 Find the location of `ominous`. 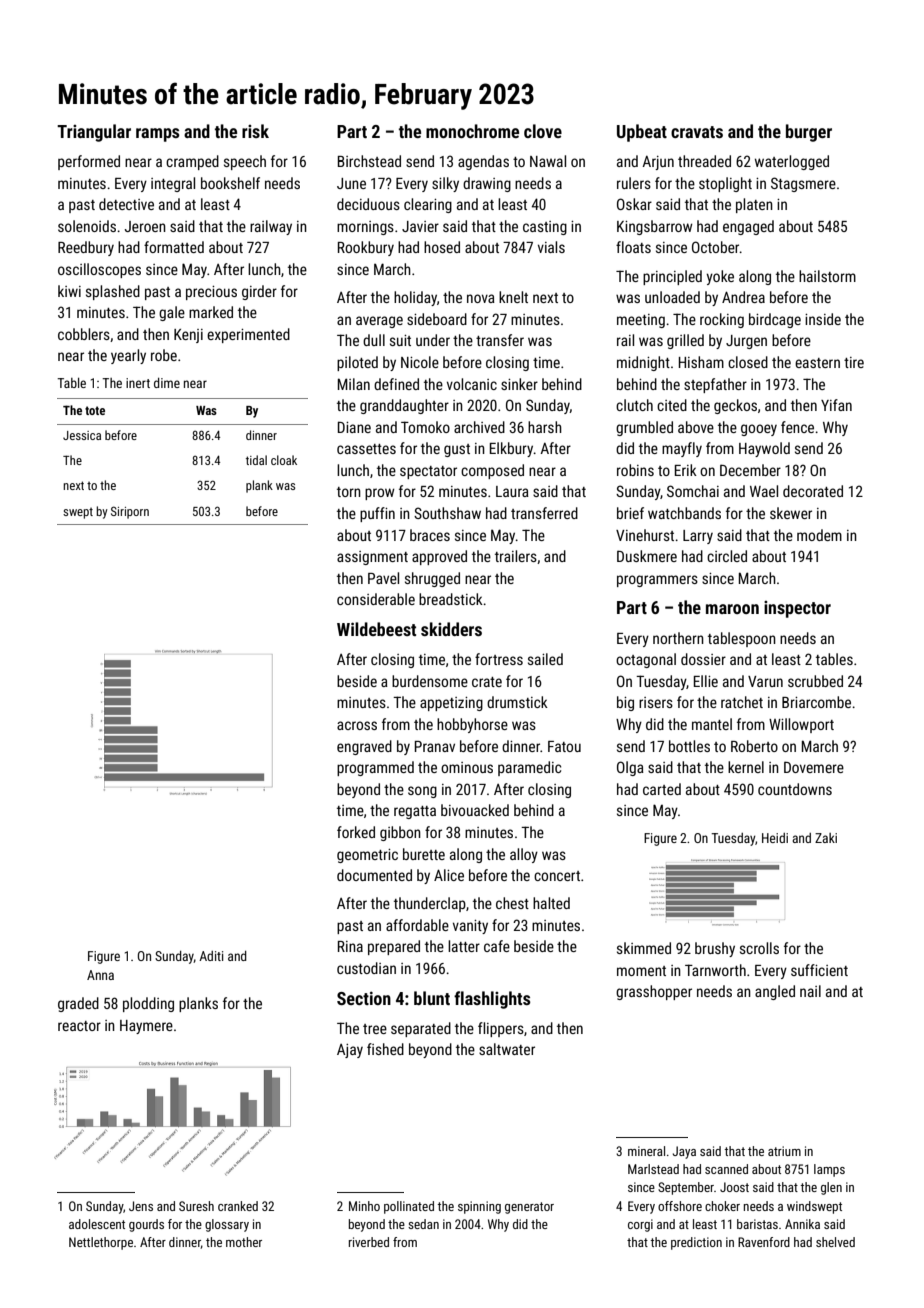

ominous is located at coordinates (467, 767).
